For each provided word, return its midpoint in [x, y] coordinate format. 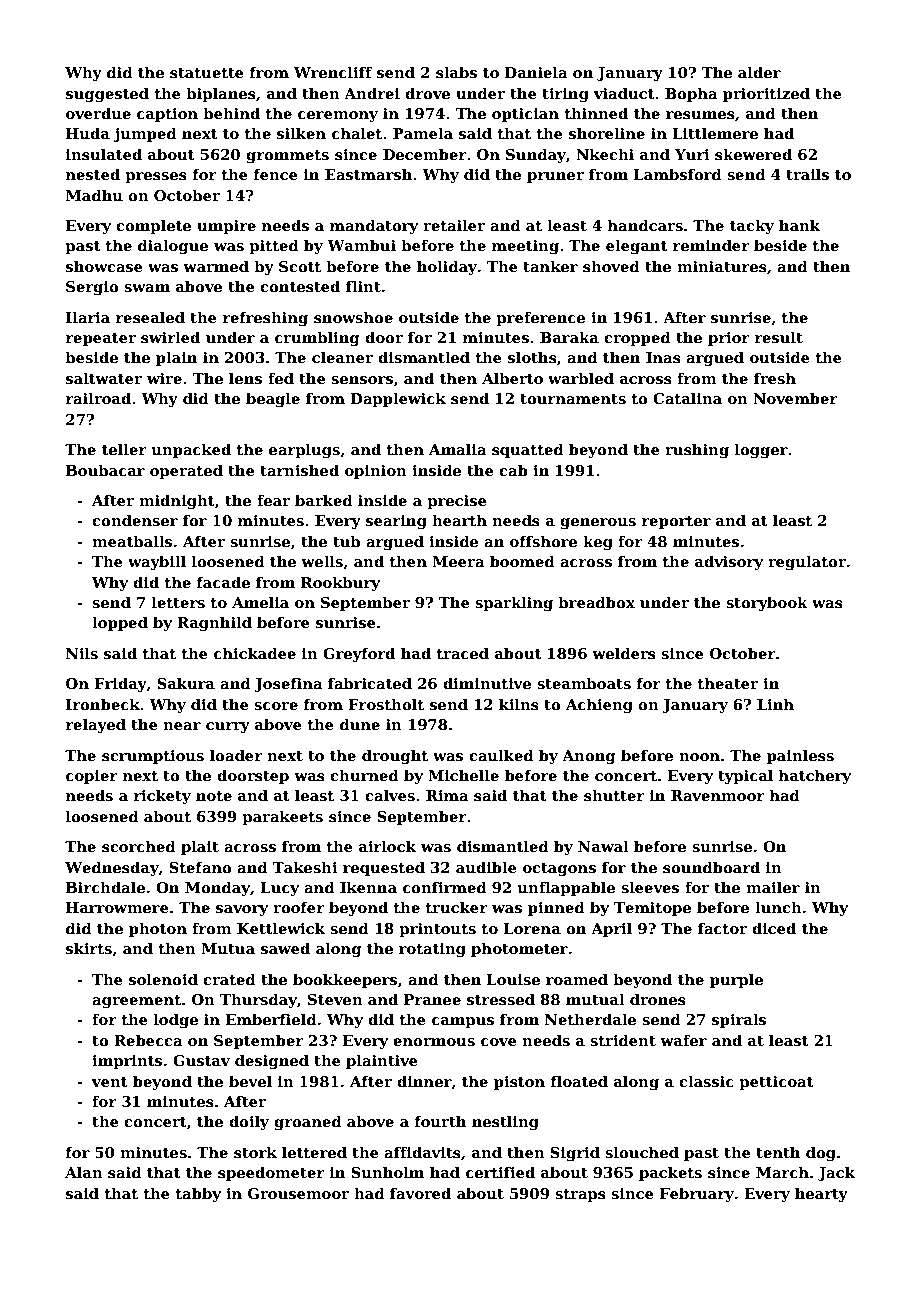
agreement [136, 1001]
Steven [335, 999]
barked [324, 500]
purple [736, 980]
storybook [767, 603]
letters [178, 602]
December [425, 154]
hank [799, 225]
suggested [107, 94]
